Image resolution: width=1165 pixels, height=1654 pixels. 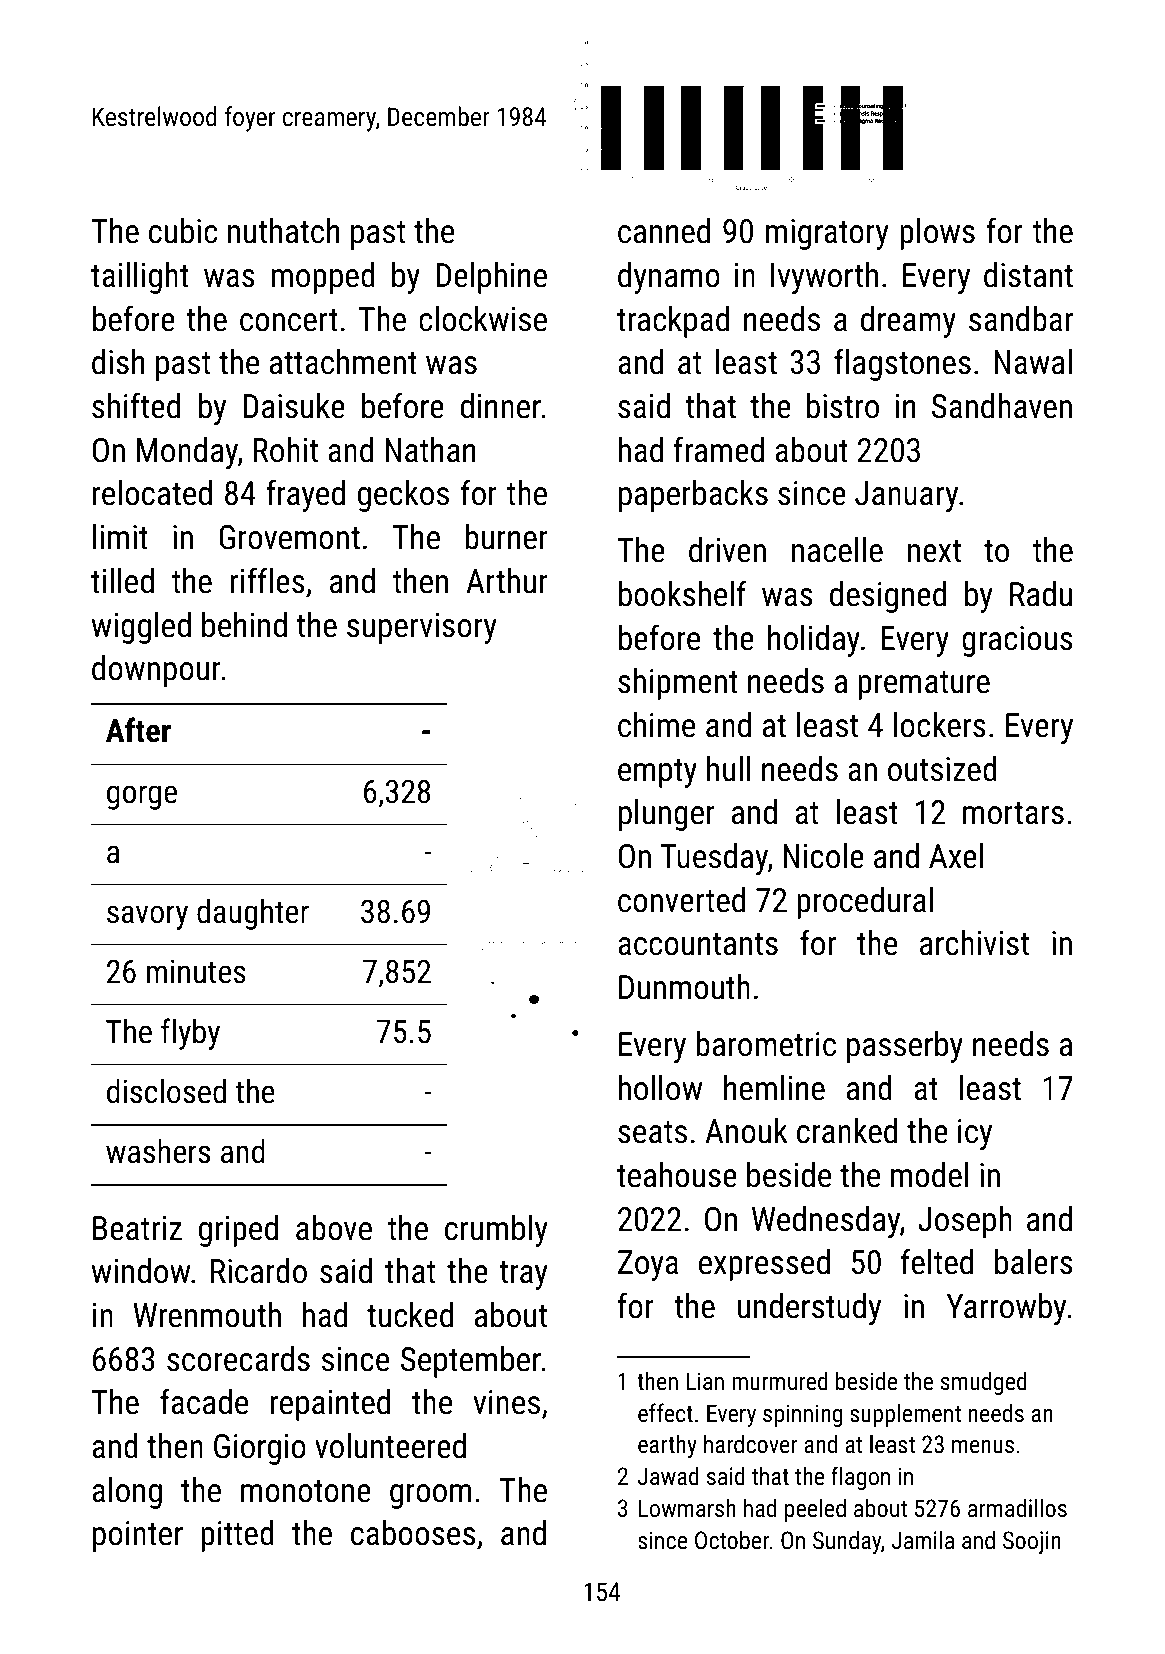 What do you see at coordinates (491, 278) in the screenshot?
I see `Delphine` at bounding box center [491, 278].
